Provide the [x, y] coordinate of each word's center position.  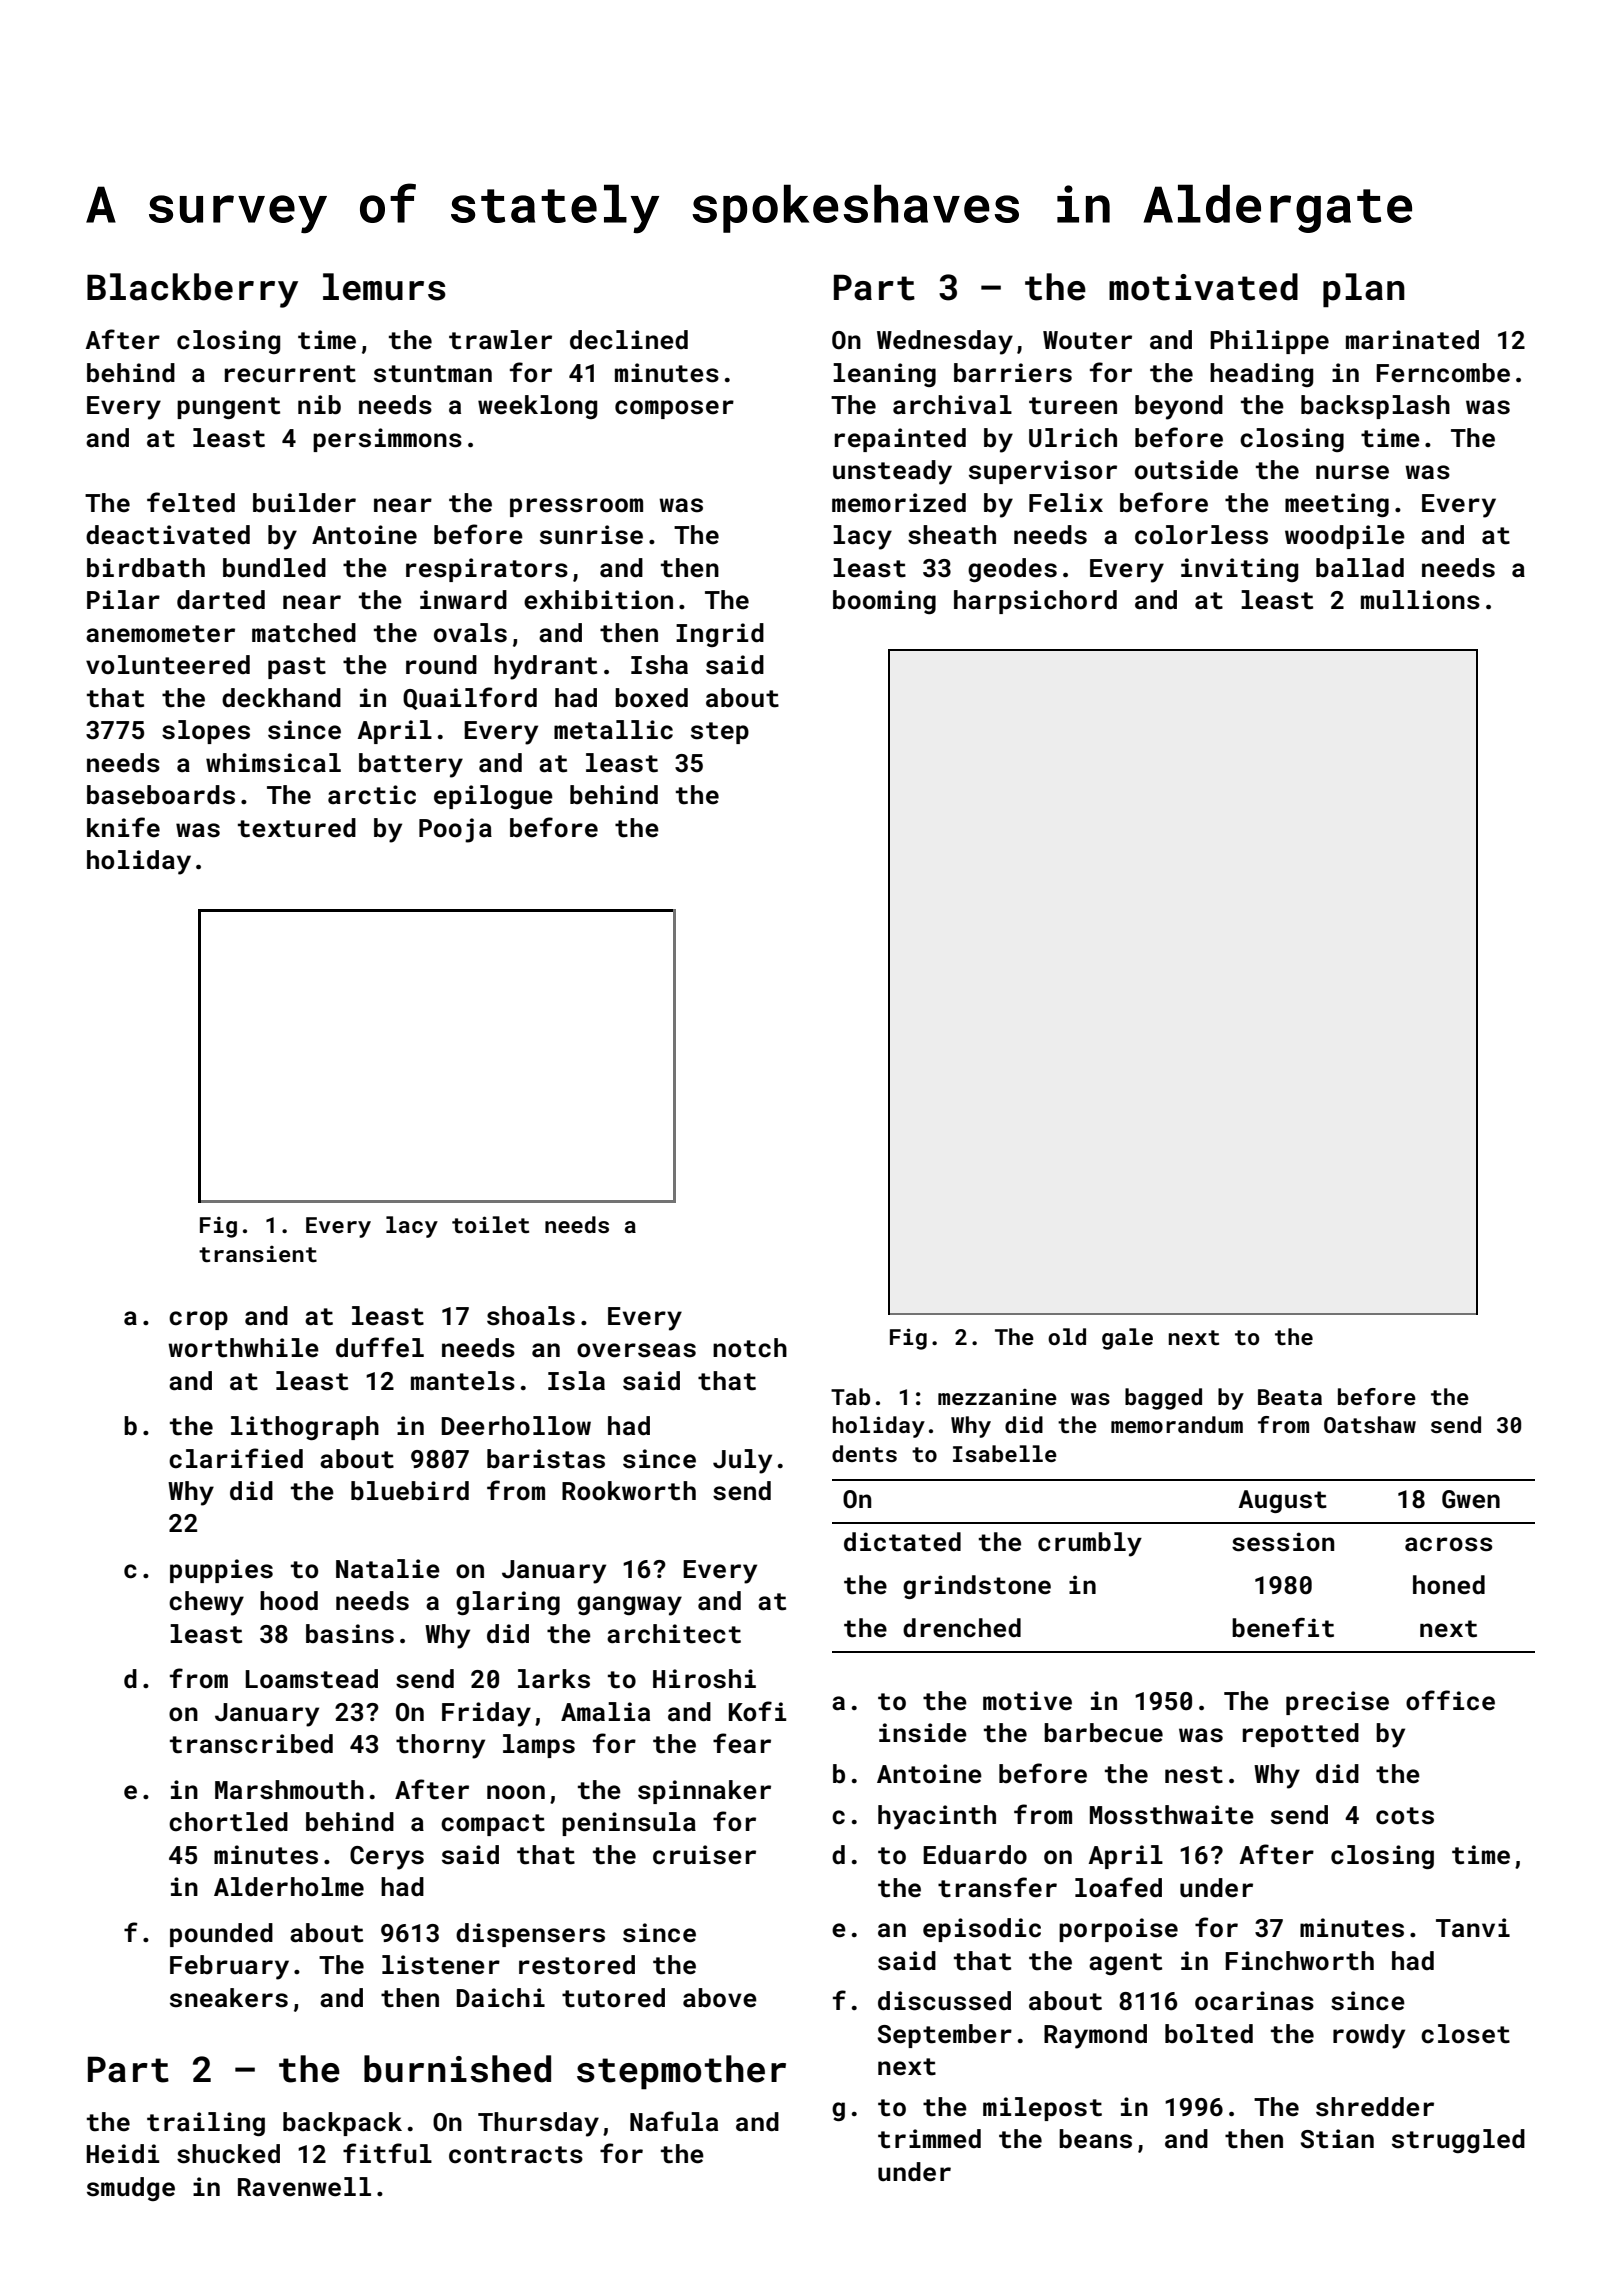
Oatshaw [1370, 1424]
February [229, 1967]
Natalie [388, 1569]
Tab [850, 1396]
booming [884, 602]
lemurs [384, 287]
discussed [944, 2001]
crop [198, 1320]
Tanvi [1473, 1928]
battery [411, 765]
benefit [1283, 1627]
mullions [1420, 600]
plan [1364, 290]
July [742, 1461]
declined [629, 340]
